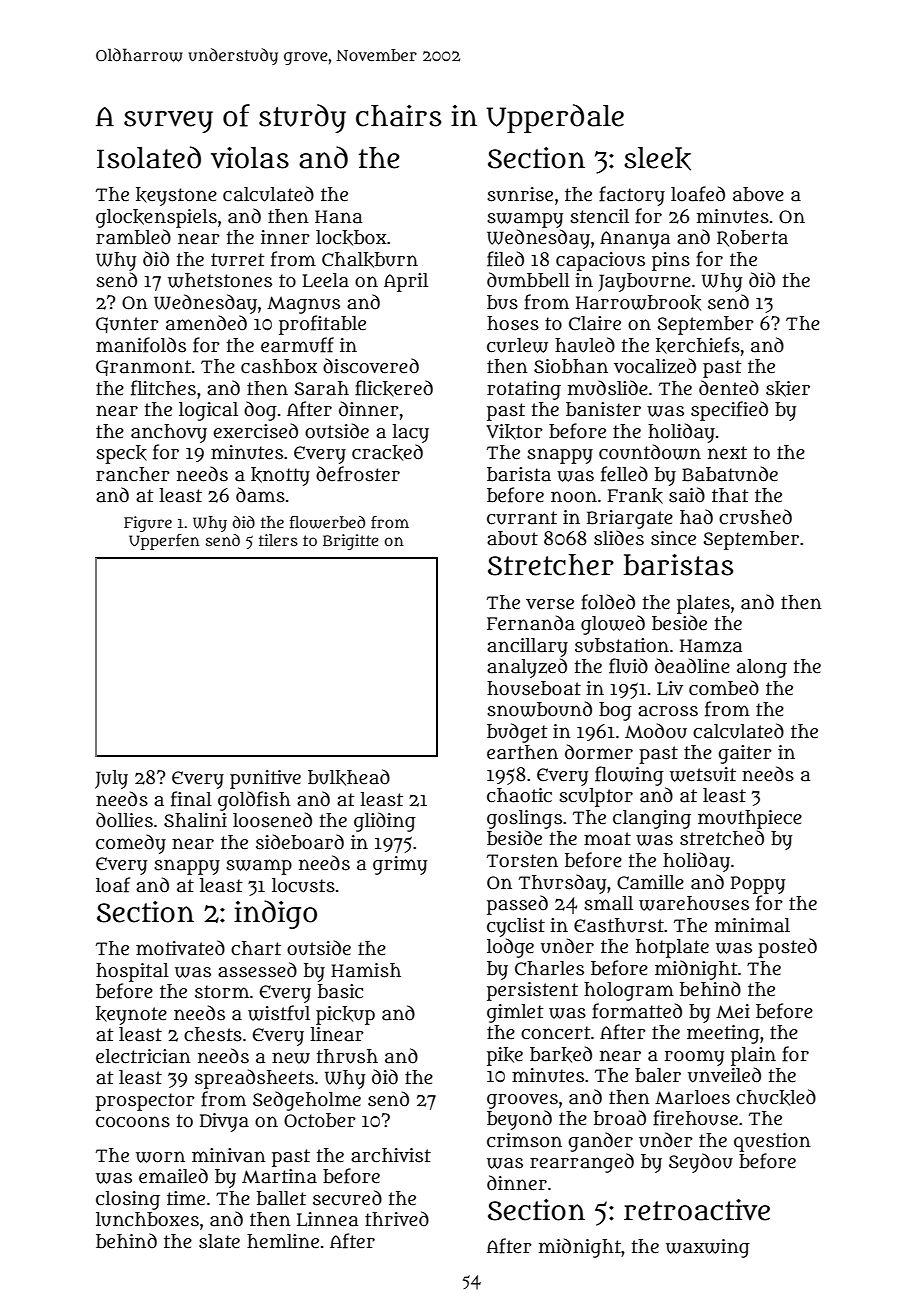 The height and width of the page is (1314, 924). What do you see at coordinates (160, 1157) in the page?
I see `worn` at bounding box center [160, 1157].
